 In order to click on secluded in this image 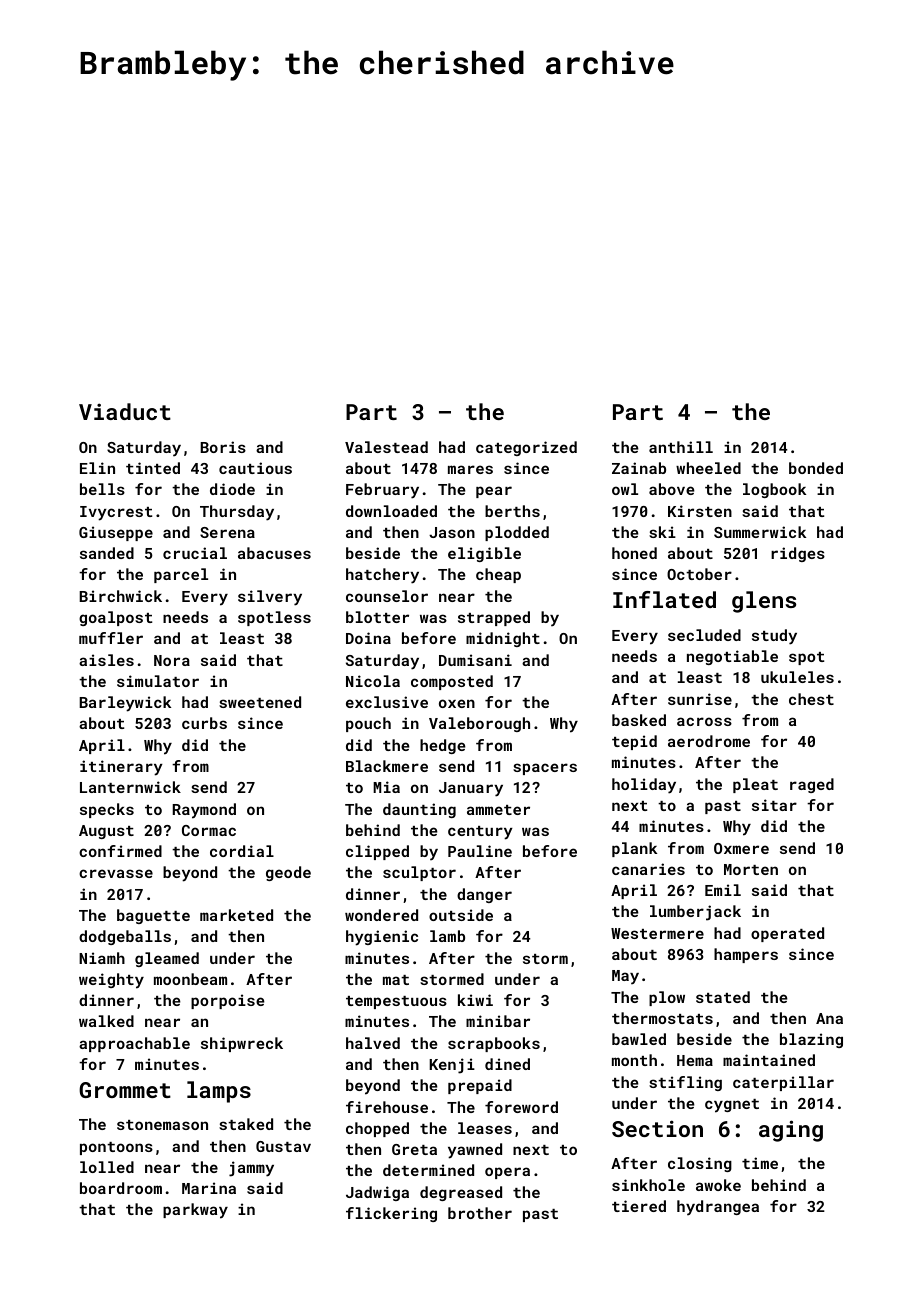, I will do `click(704, 635)`.
